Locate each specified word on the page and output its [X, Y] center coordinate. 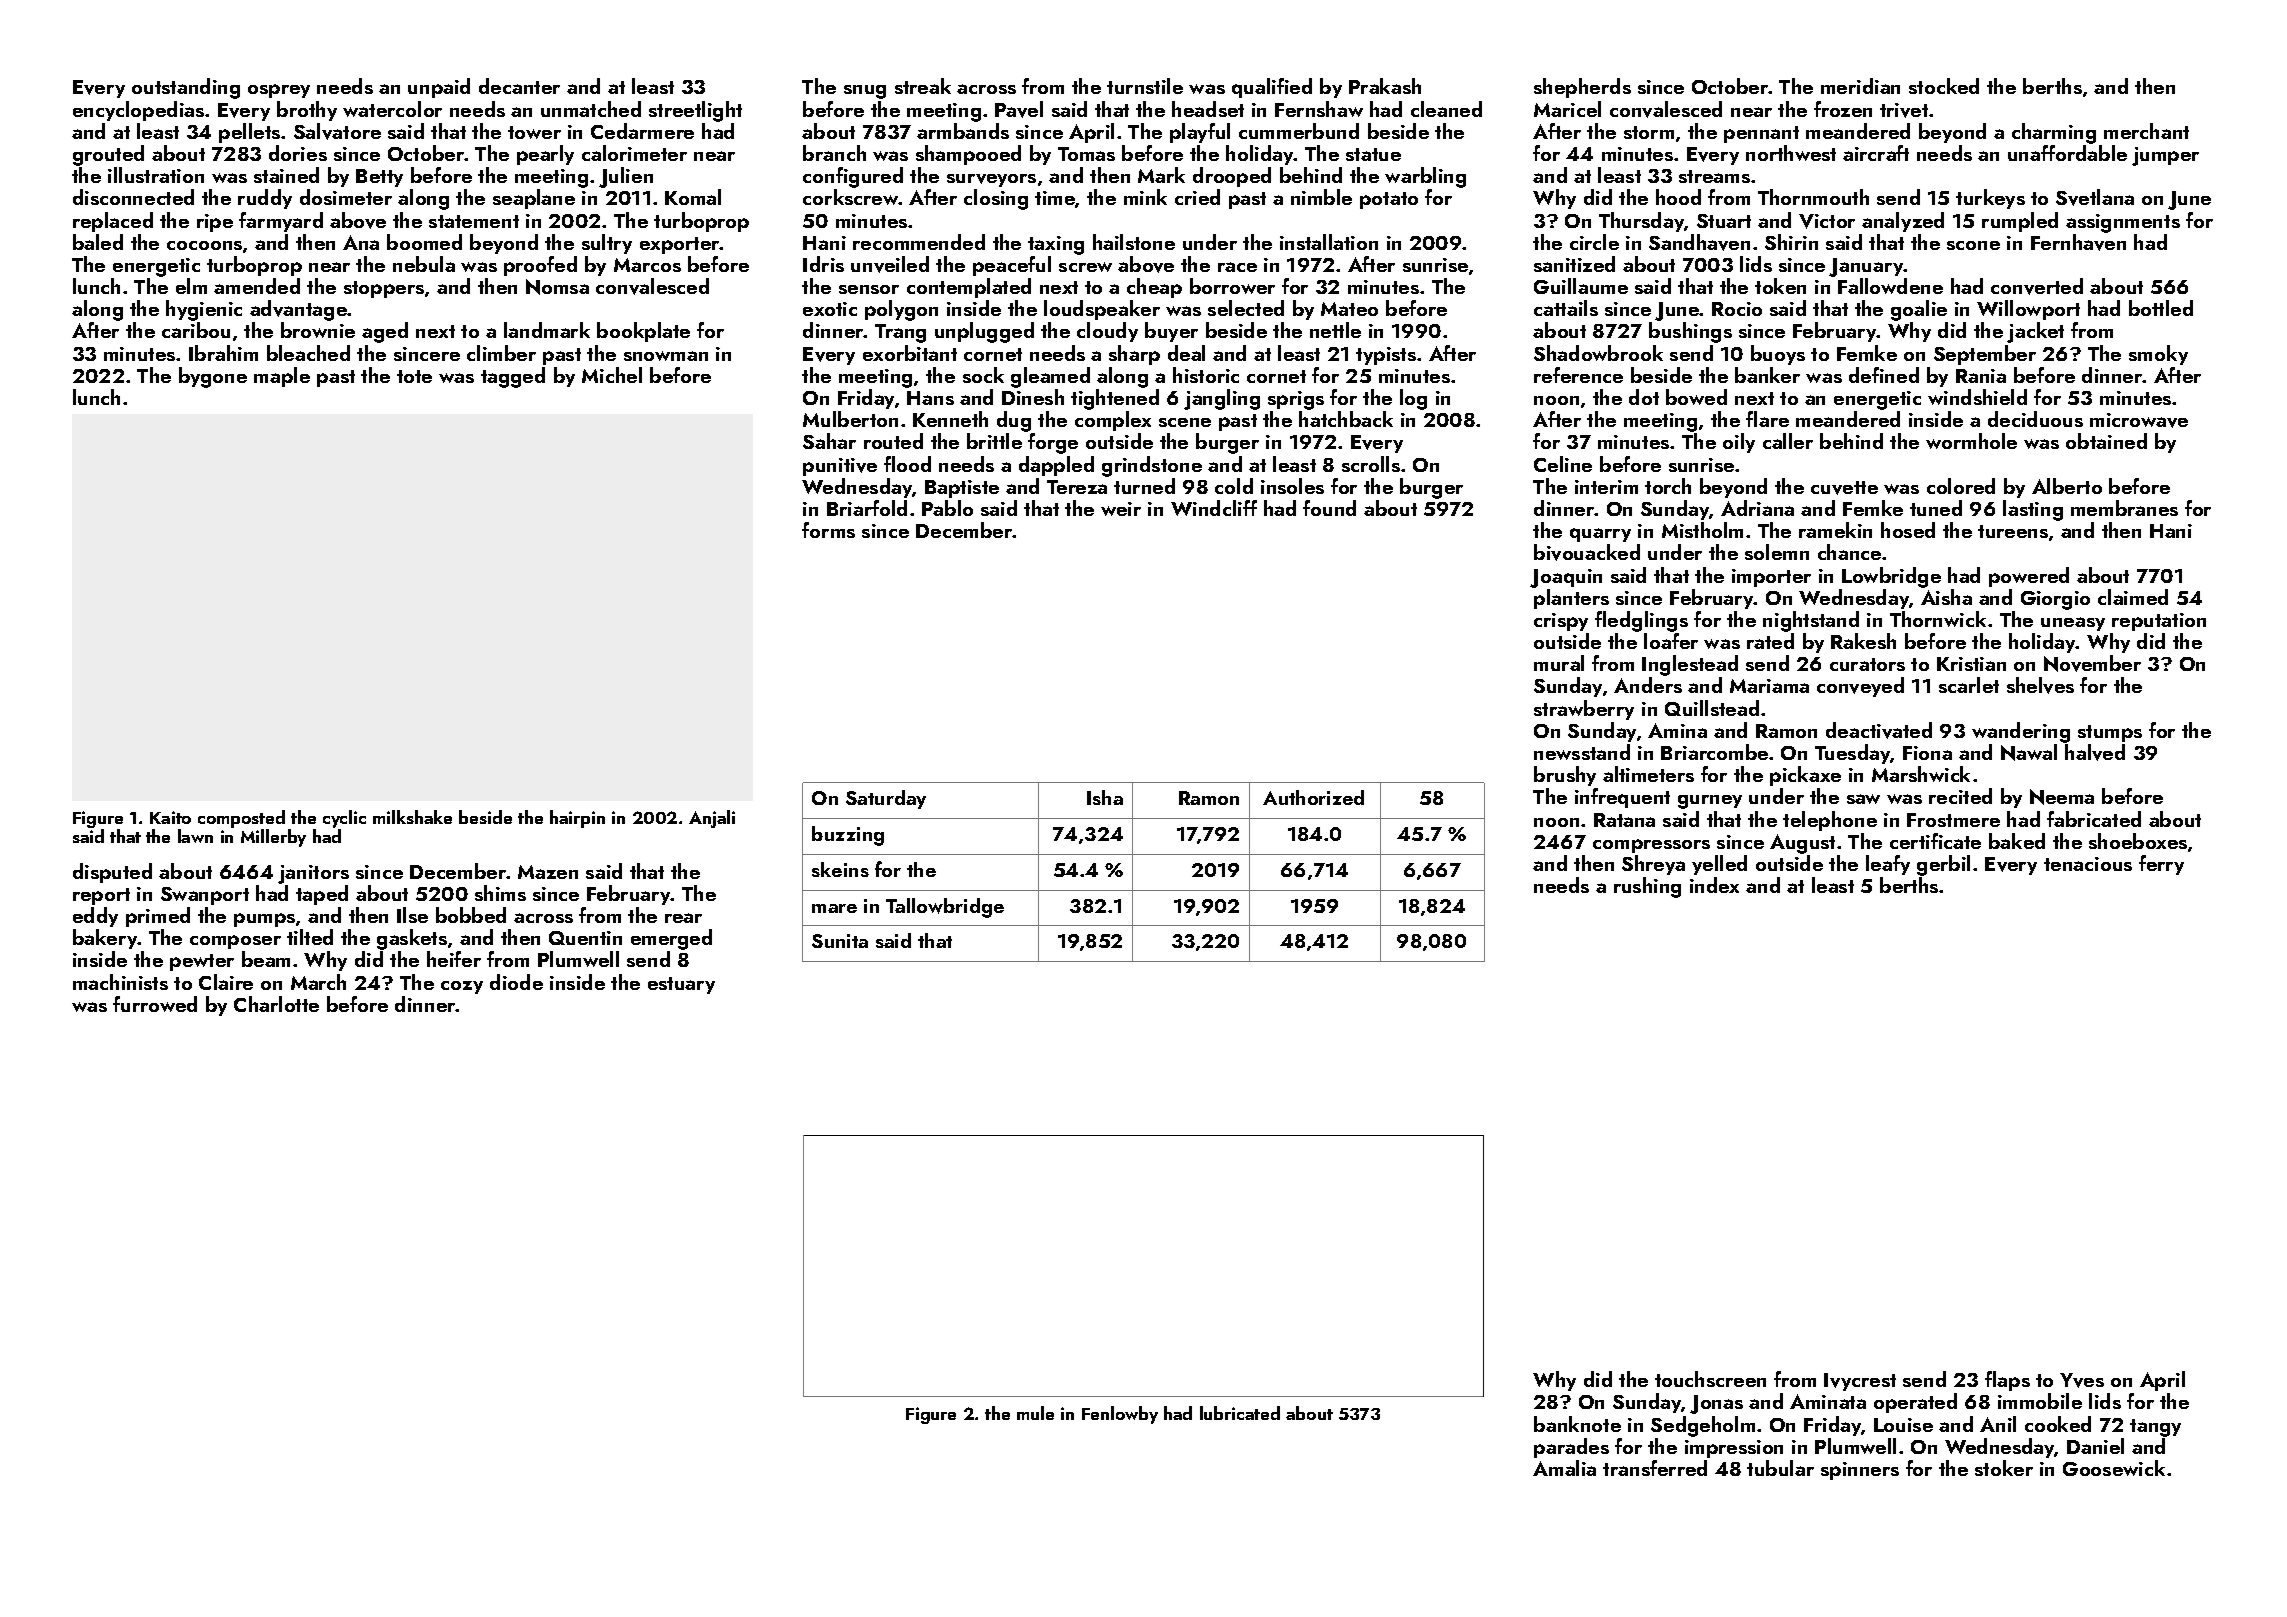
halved [2095, 752]
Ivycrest [1860, 1382]
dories [298, 153]
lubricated [1240, 1413]
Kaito [170, 817]
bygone [213, 377]
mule [1035, 1413]
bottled [2161, 308]
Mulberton [850, 419]
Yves [2082, 1380]
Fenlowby [1120, 1415]
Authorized [1313, 797]
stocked [1944, 86]
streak [923, 86]
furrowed [155, 1004]
